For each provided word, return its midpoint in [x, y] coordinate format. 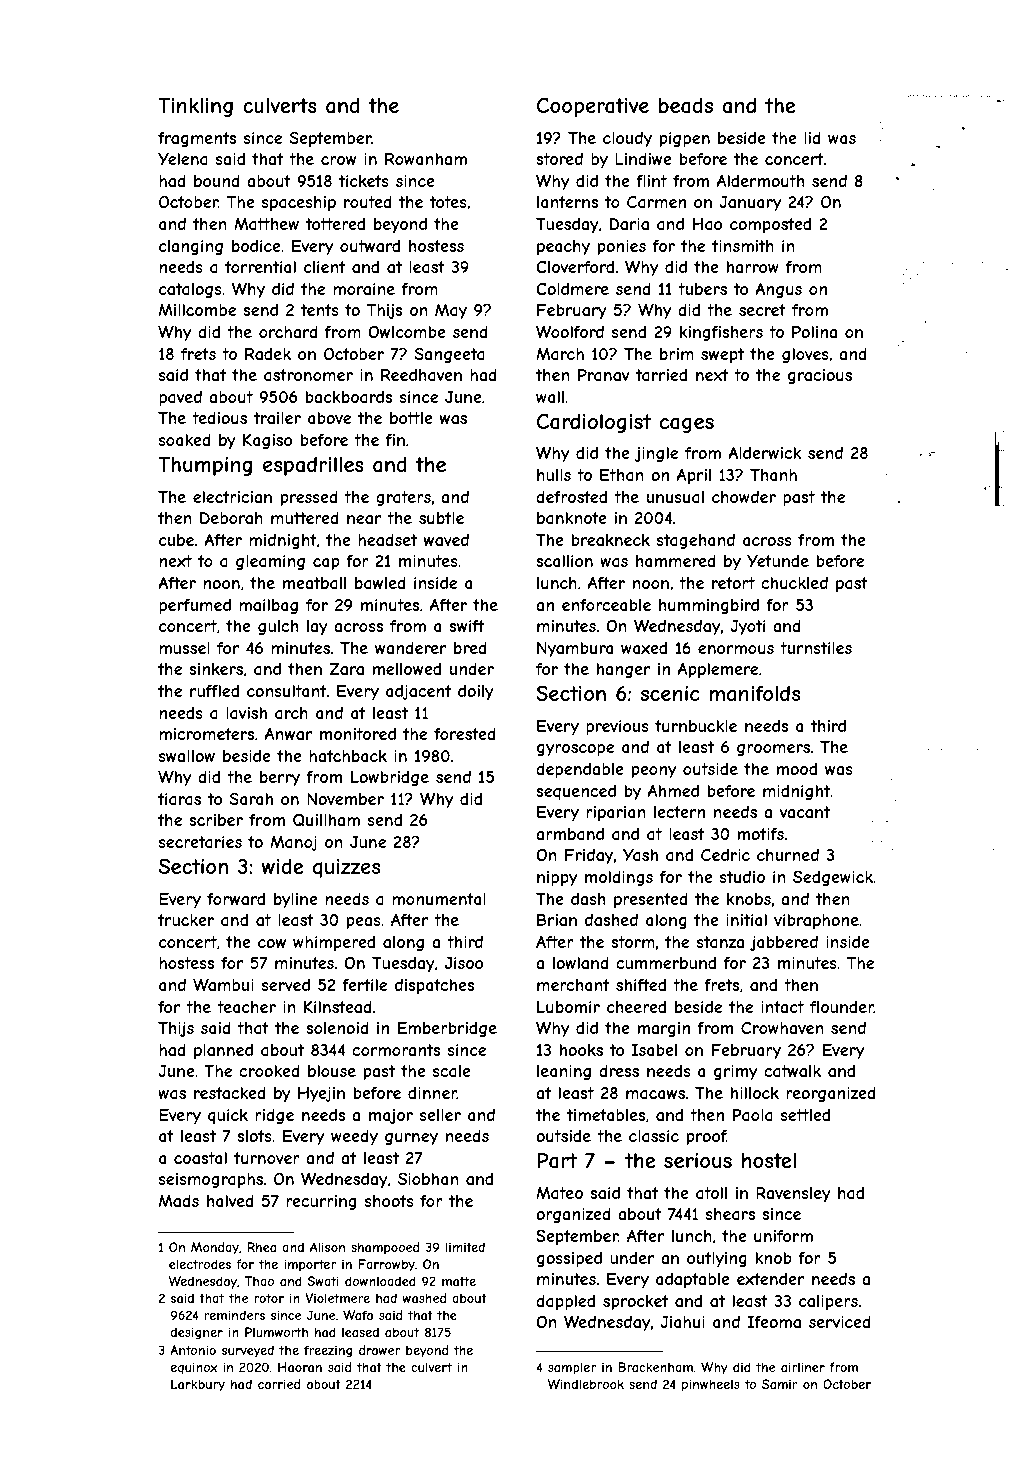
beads [686, 106]
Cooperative [593, 107]
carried [279, 1384]
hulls [554, 475]
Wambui [223, 984]
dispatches [434, 986]
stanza [720, 942]
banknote [572, 518]
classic [654, 1136]
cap [326, 564]
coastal [200, 1158]
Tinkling [195, 107]
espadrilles [313, 466]
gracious [820, 376]
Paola [753, 1114]
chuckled [794, 583]
